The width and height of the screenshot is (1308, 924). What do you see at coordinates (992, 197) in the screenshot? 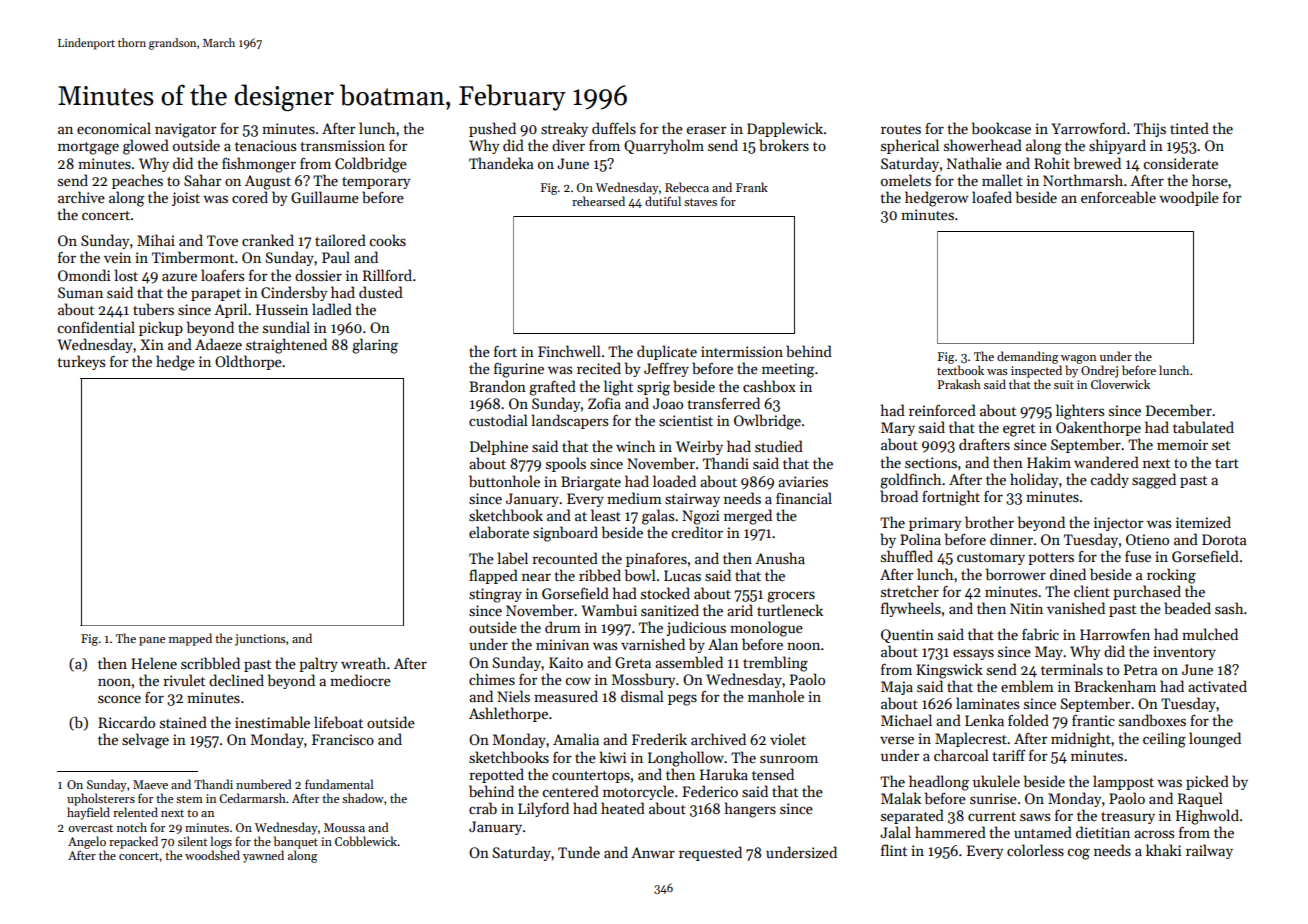
I see `loafed` at bounding box center [992, 197].
